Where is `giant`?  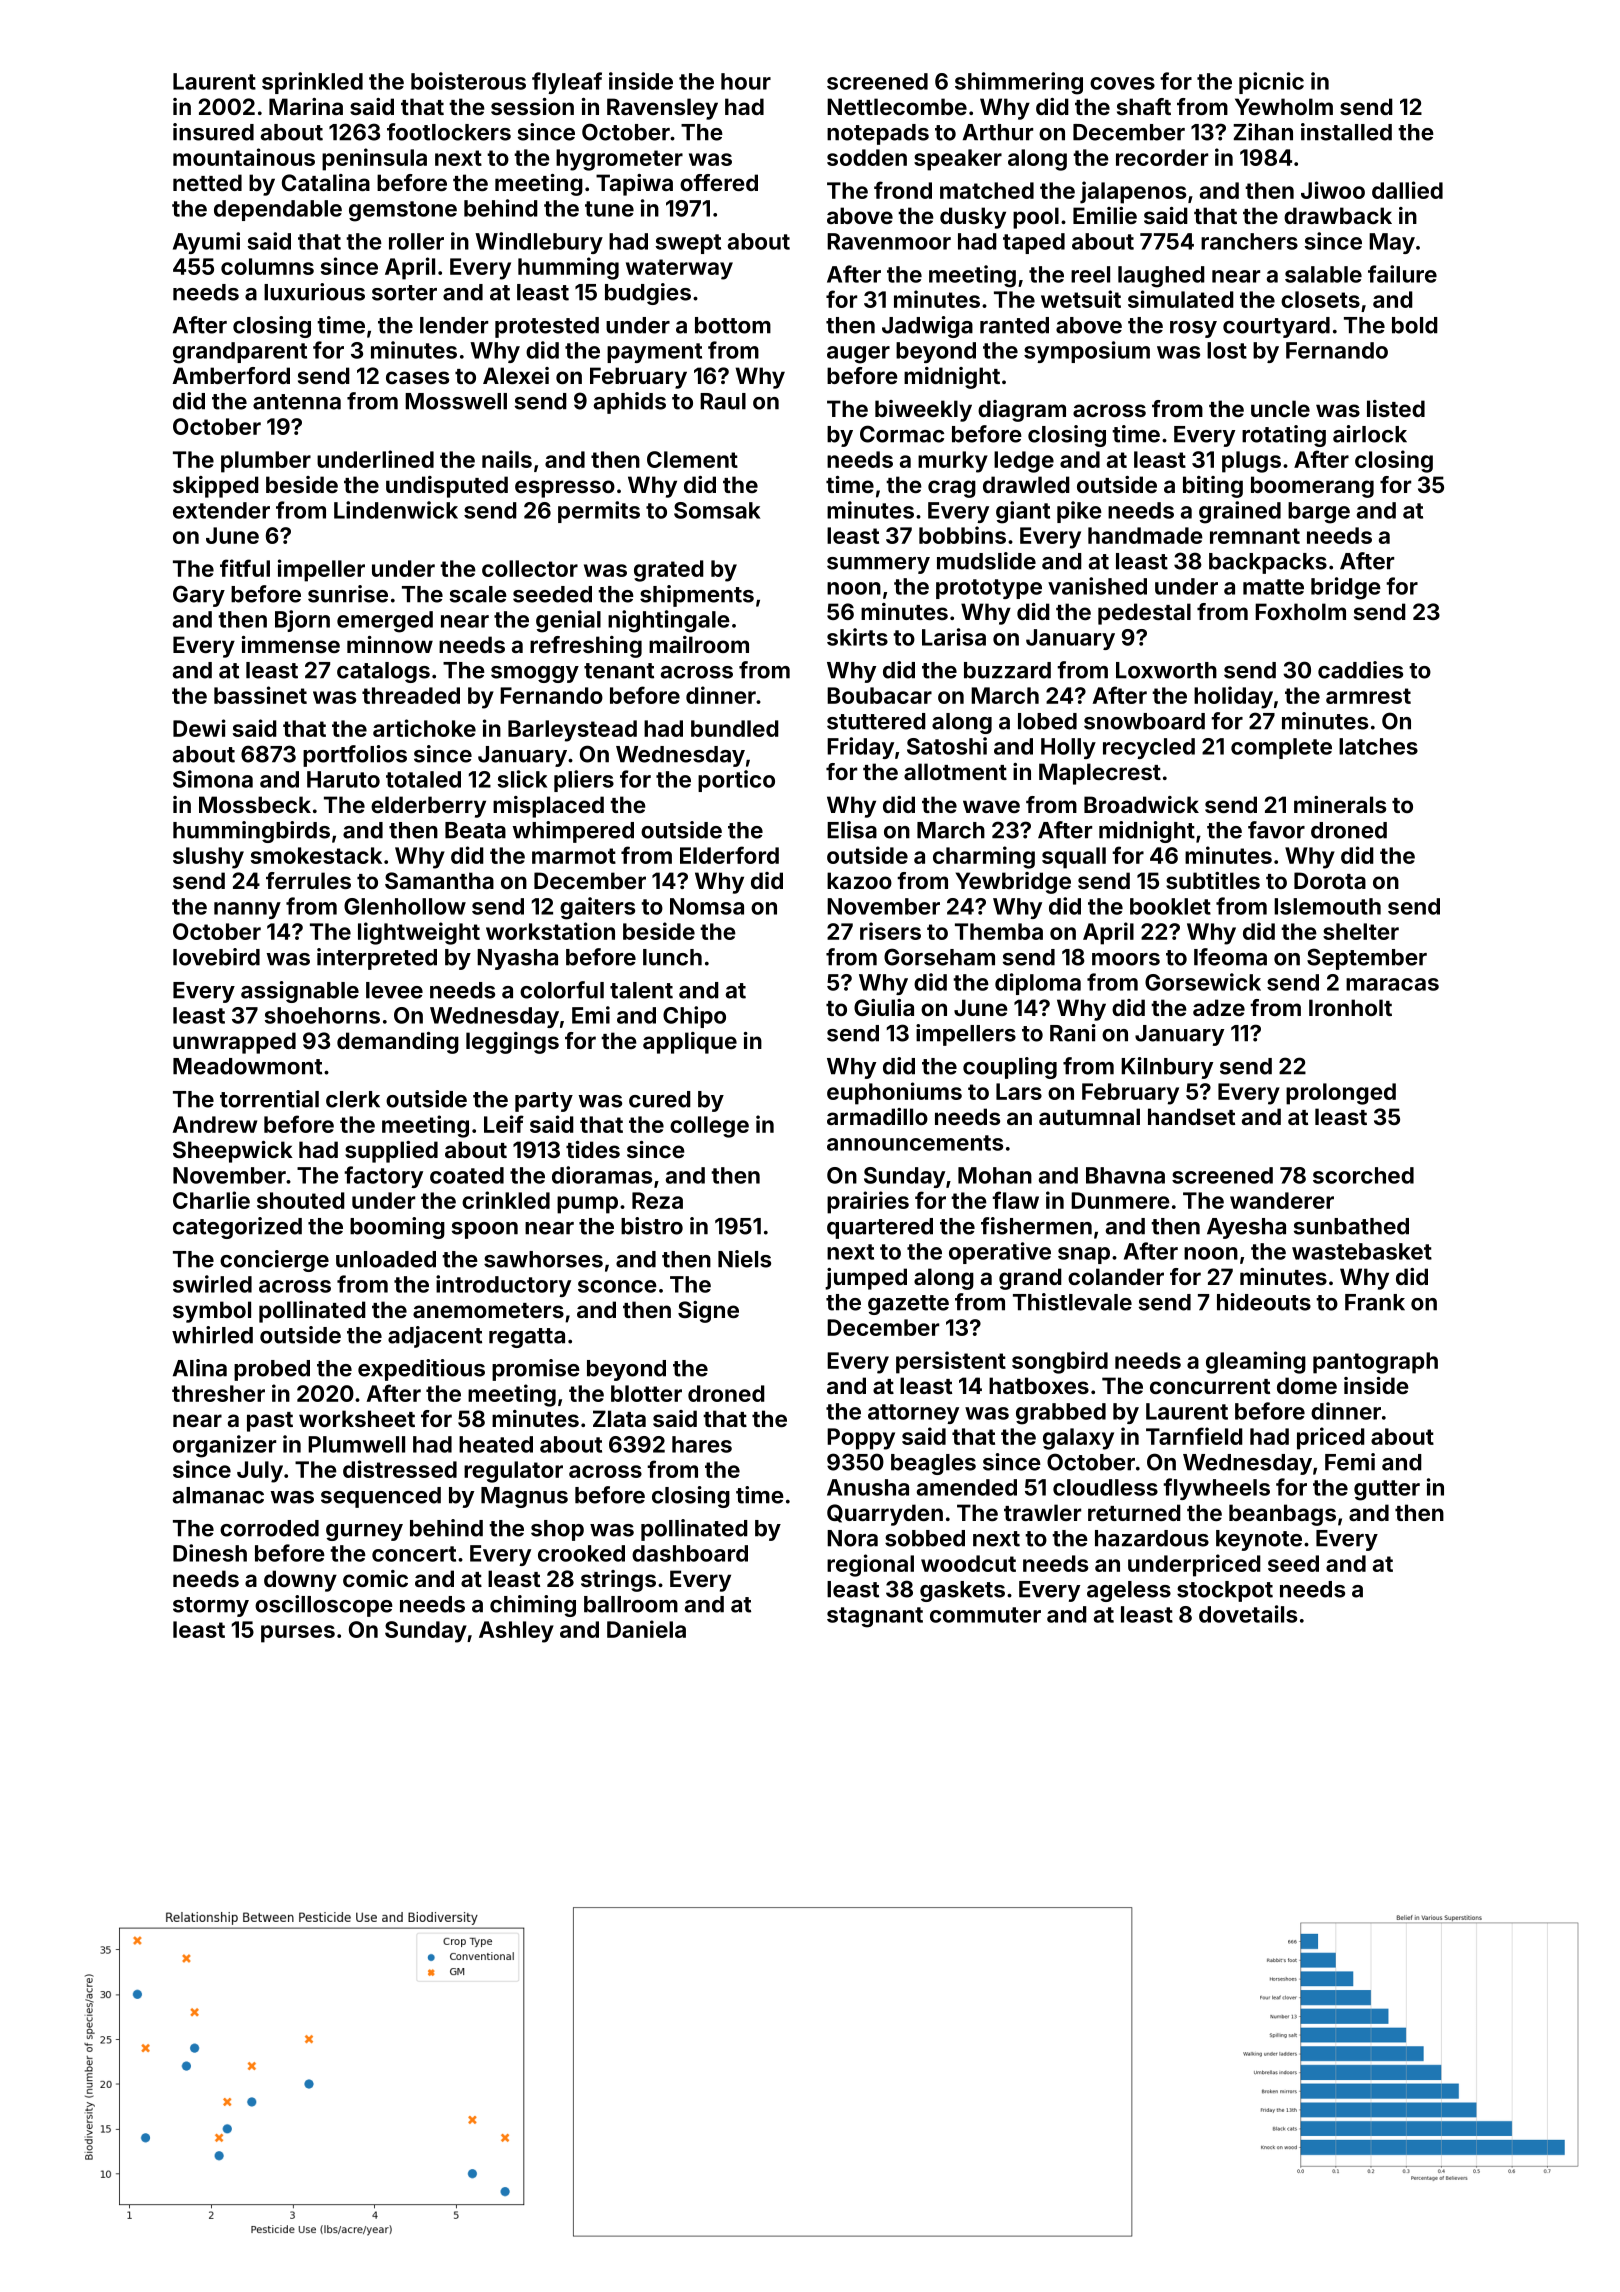
giant is located at coordinates (1023, 512).
